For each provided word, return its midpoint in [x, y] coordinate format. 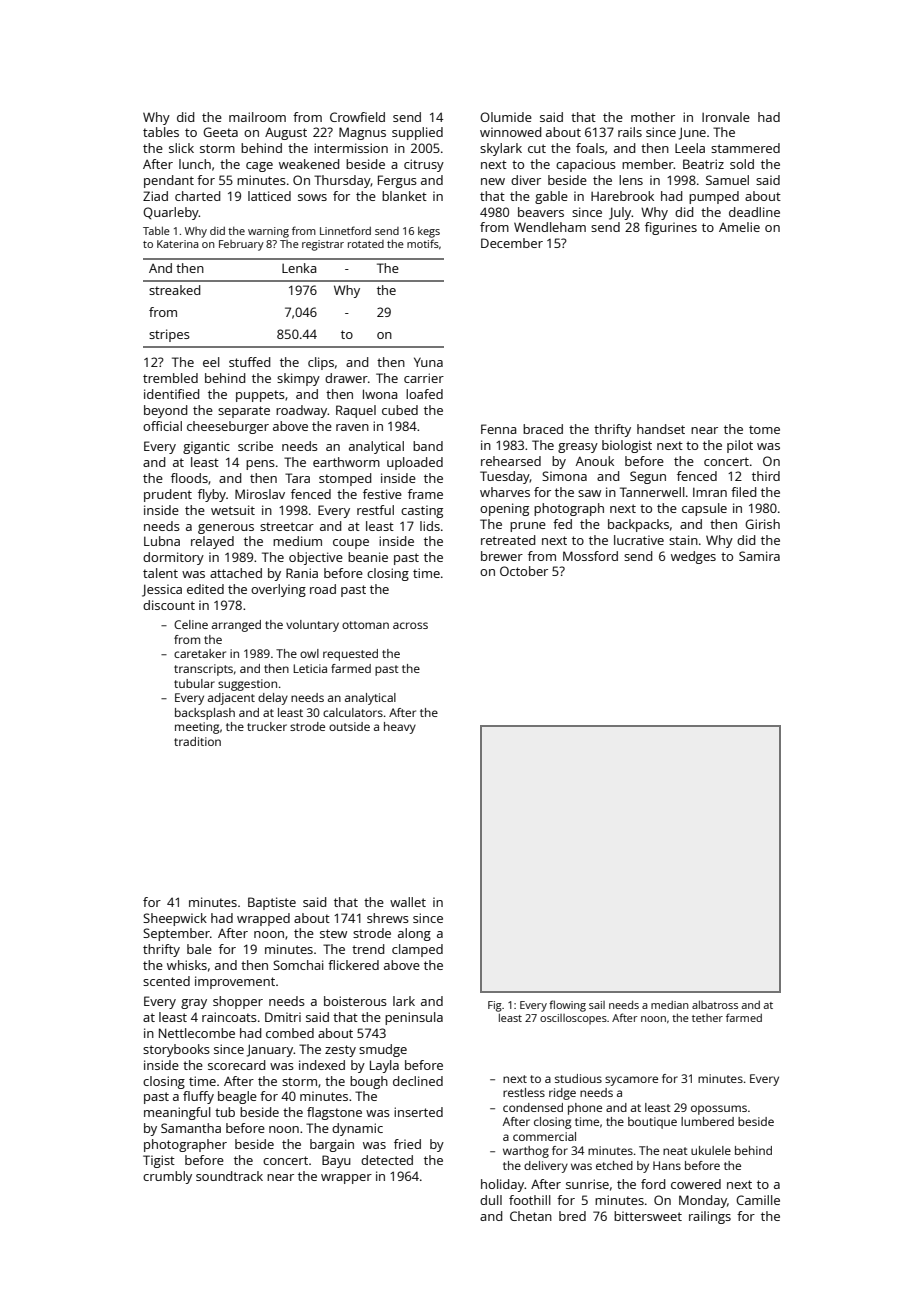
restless [524, 1092]
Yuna [428, 362]
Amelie [739, 227]
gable [551, 197]
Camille [758, 1200]
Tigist [159, 1161]
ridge [562, 1094]
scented [166, 981]
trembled [170, 378]
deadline [754, 212]
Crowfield [357, 117]
